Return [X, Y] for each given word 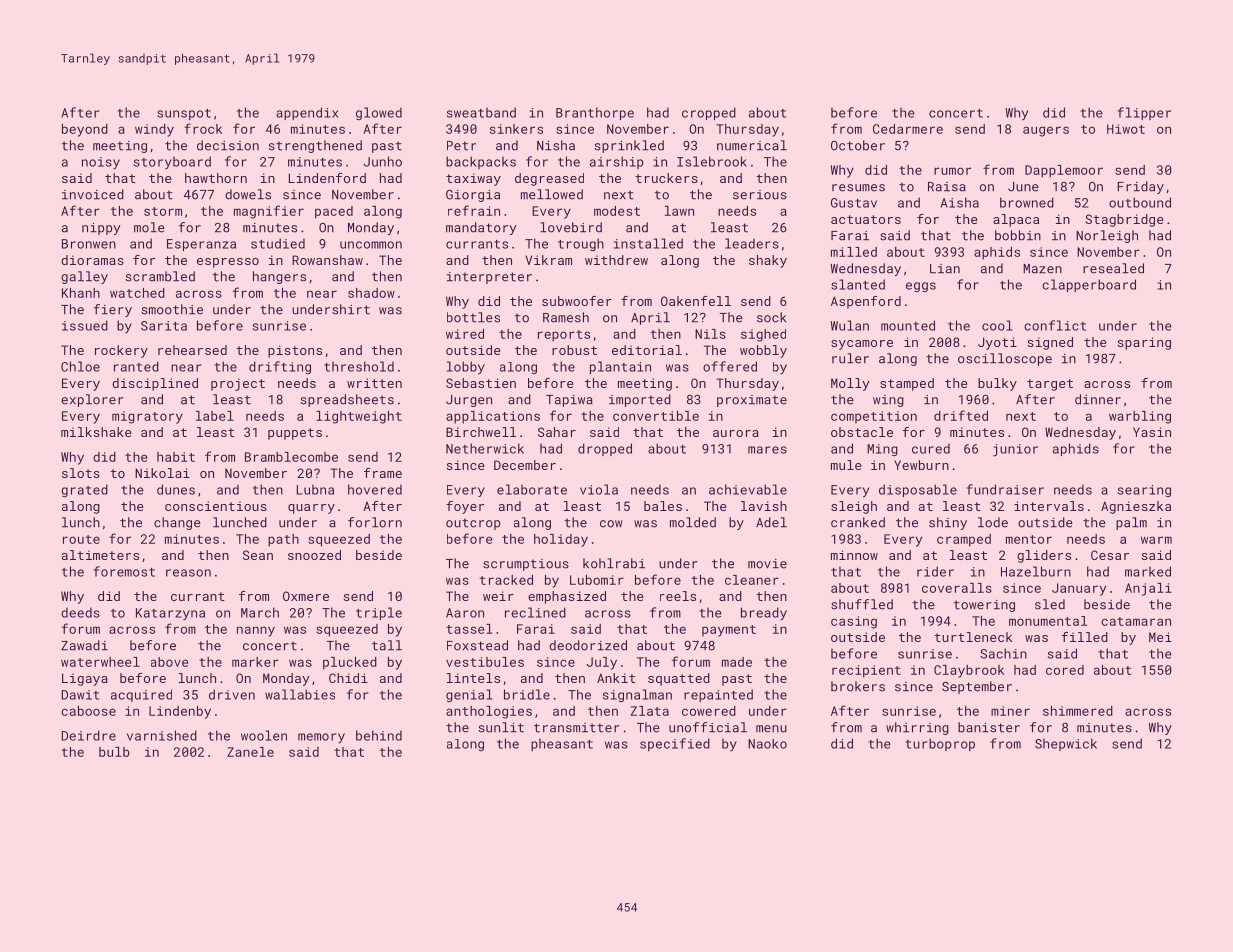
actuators [866, 219]
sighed [763, 335]
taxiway [473, 179]
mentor [1029, 539]
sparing [1144, 343]
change [177, 523]
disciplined [155, 384]
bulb [114, 752]
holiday [561, 540]
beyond [85, 130]
